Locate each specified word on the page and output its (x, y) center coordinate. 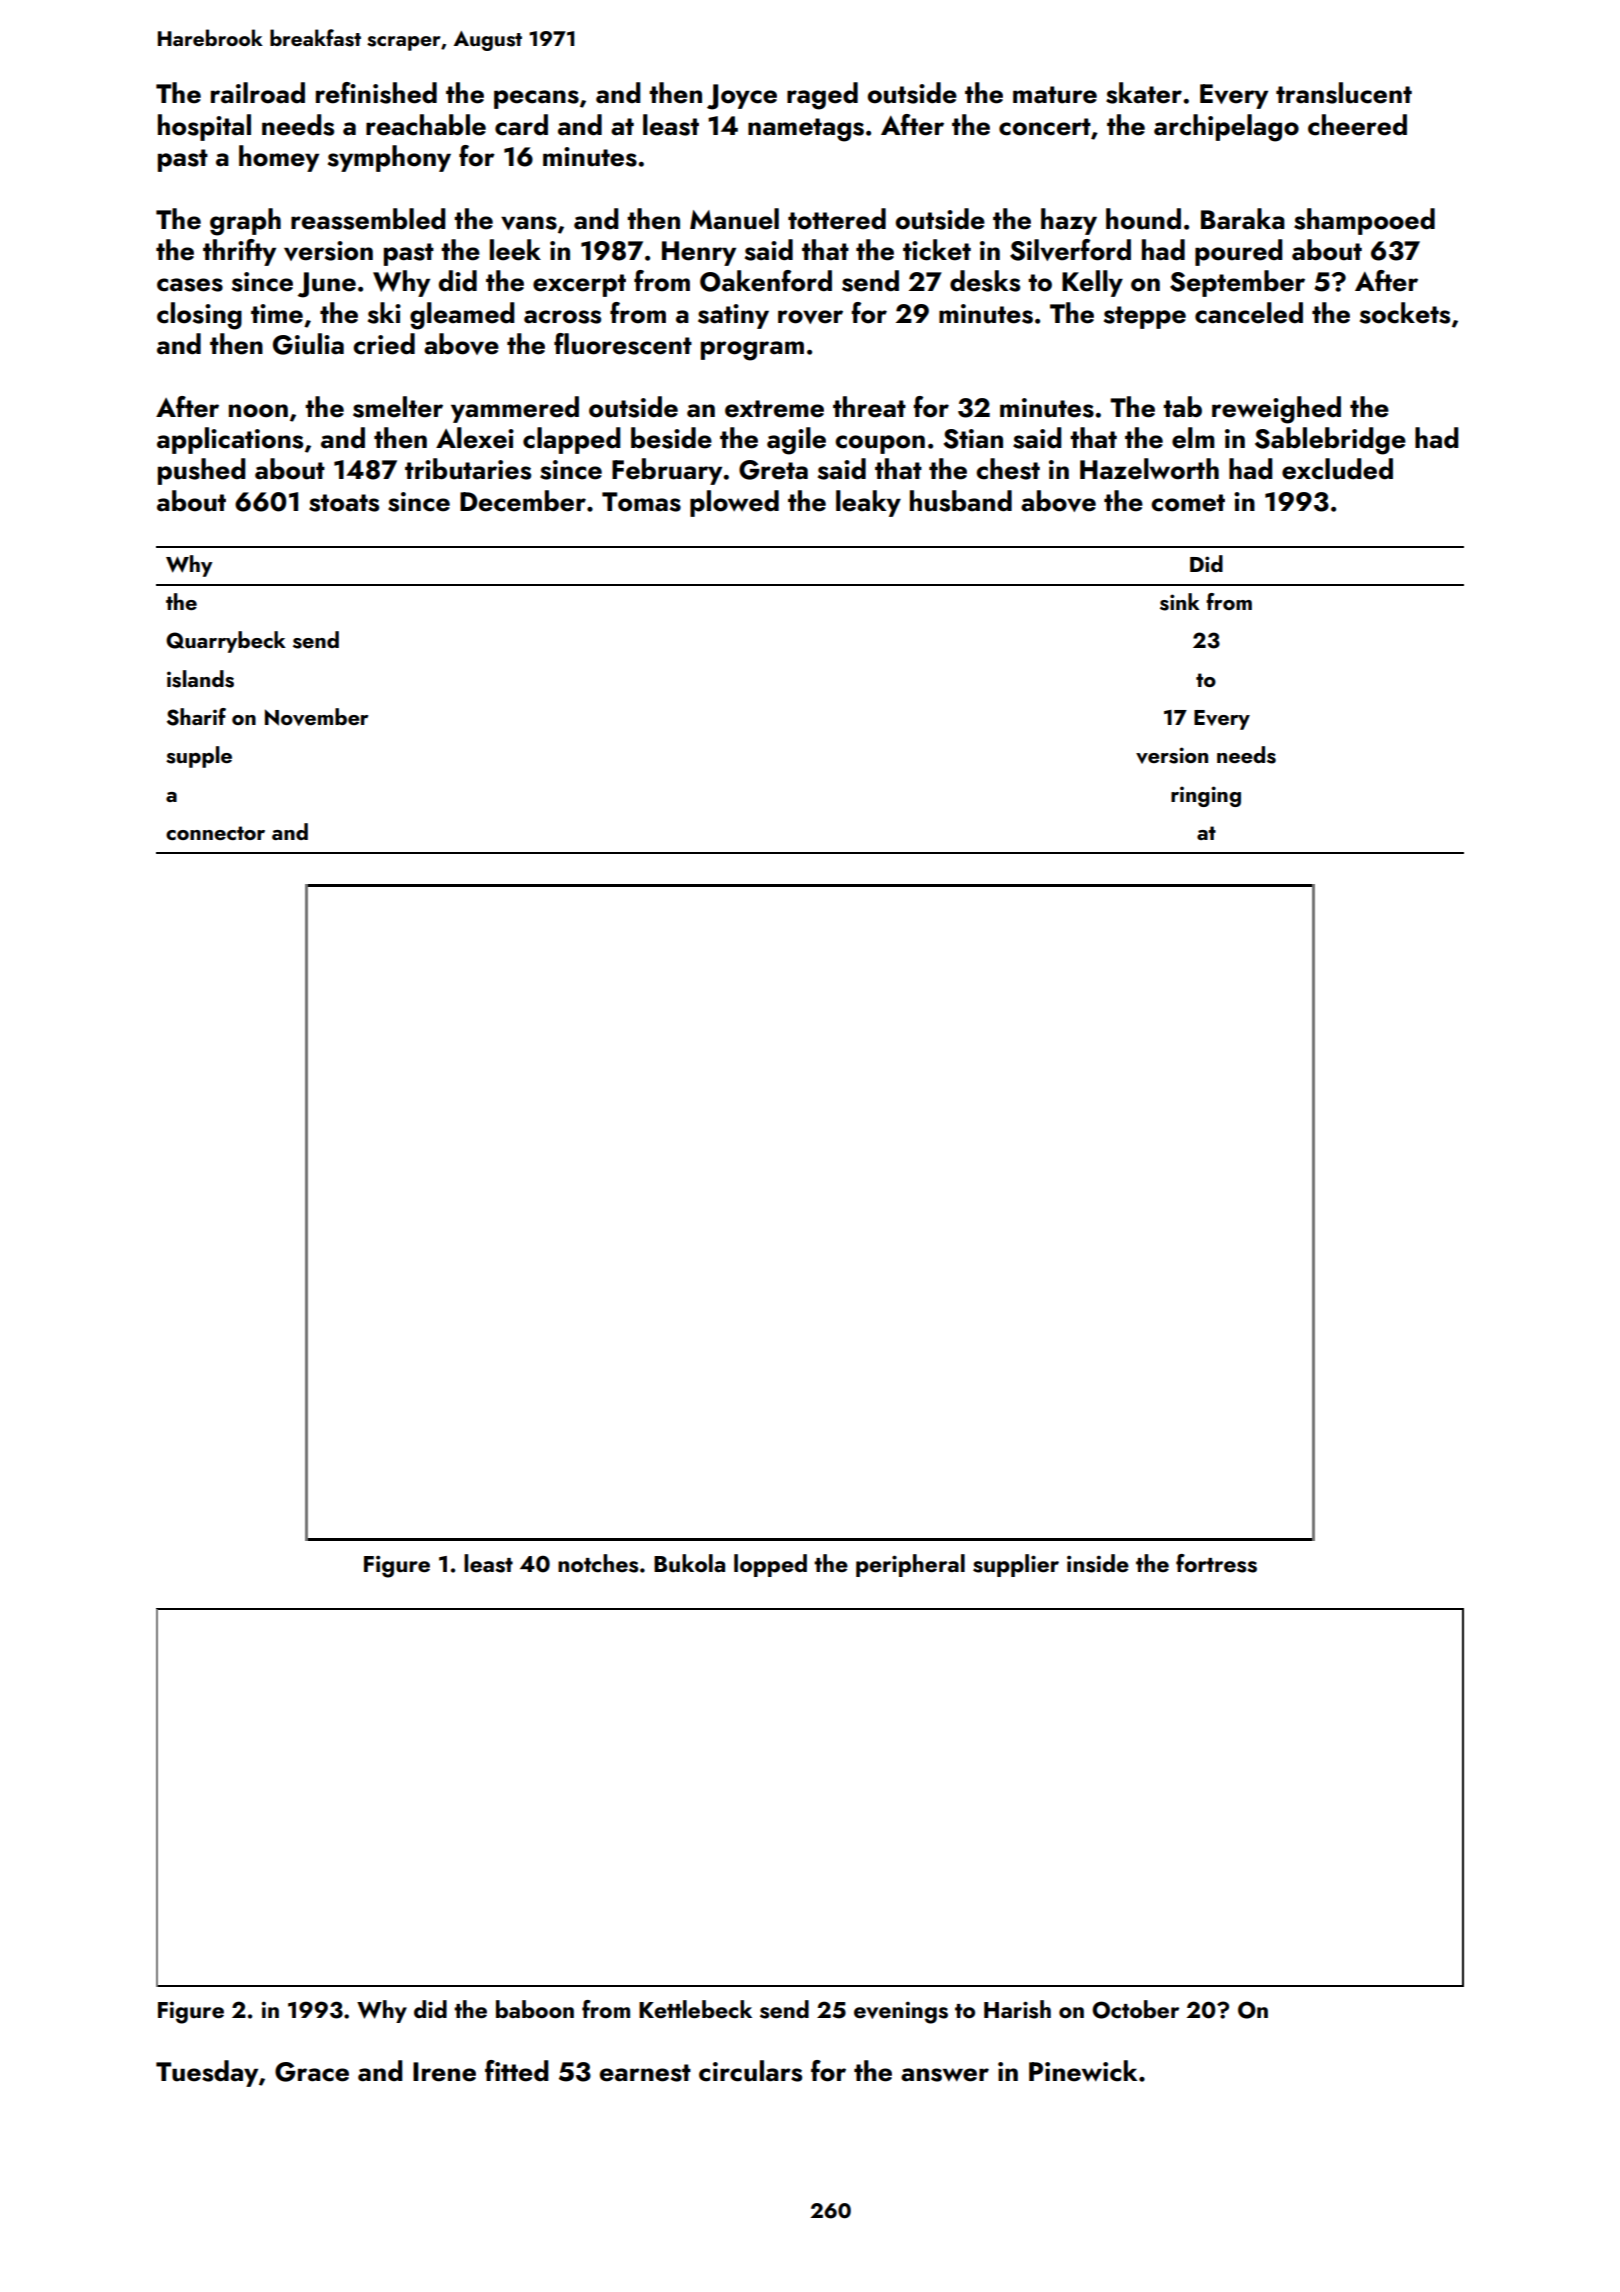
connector (215, 833)
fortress (1216, 1563)
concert (1045, 127)
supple (199, 757)
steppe (1145, 317)
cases (190, 285)
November (316, 717)
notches (598, 1563)
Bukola (689, 1563)
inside (1098, 1563)
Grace (312, 2072)
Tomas (641, 502)
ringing (1206, 796)
